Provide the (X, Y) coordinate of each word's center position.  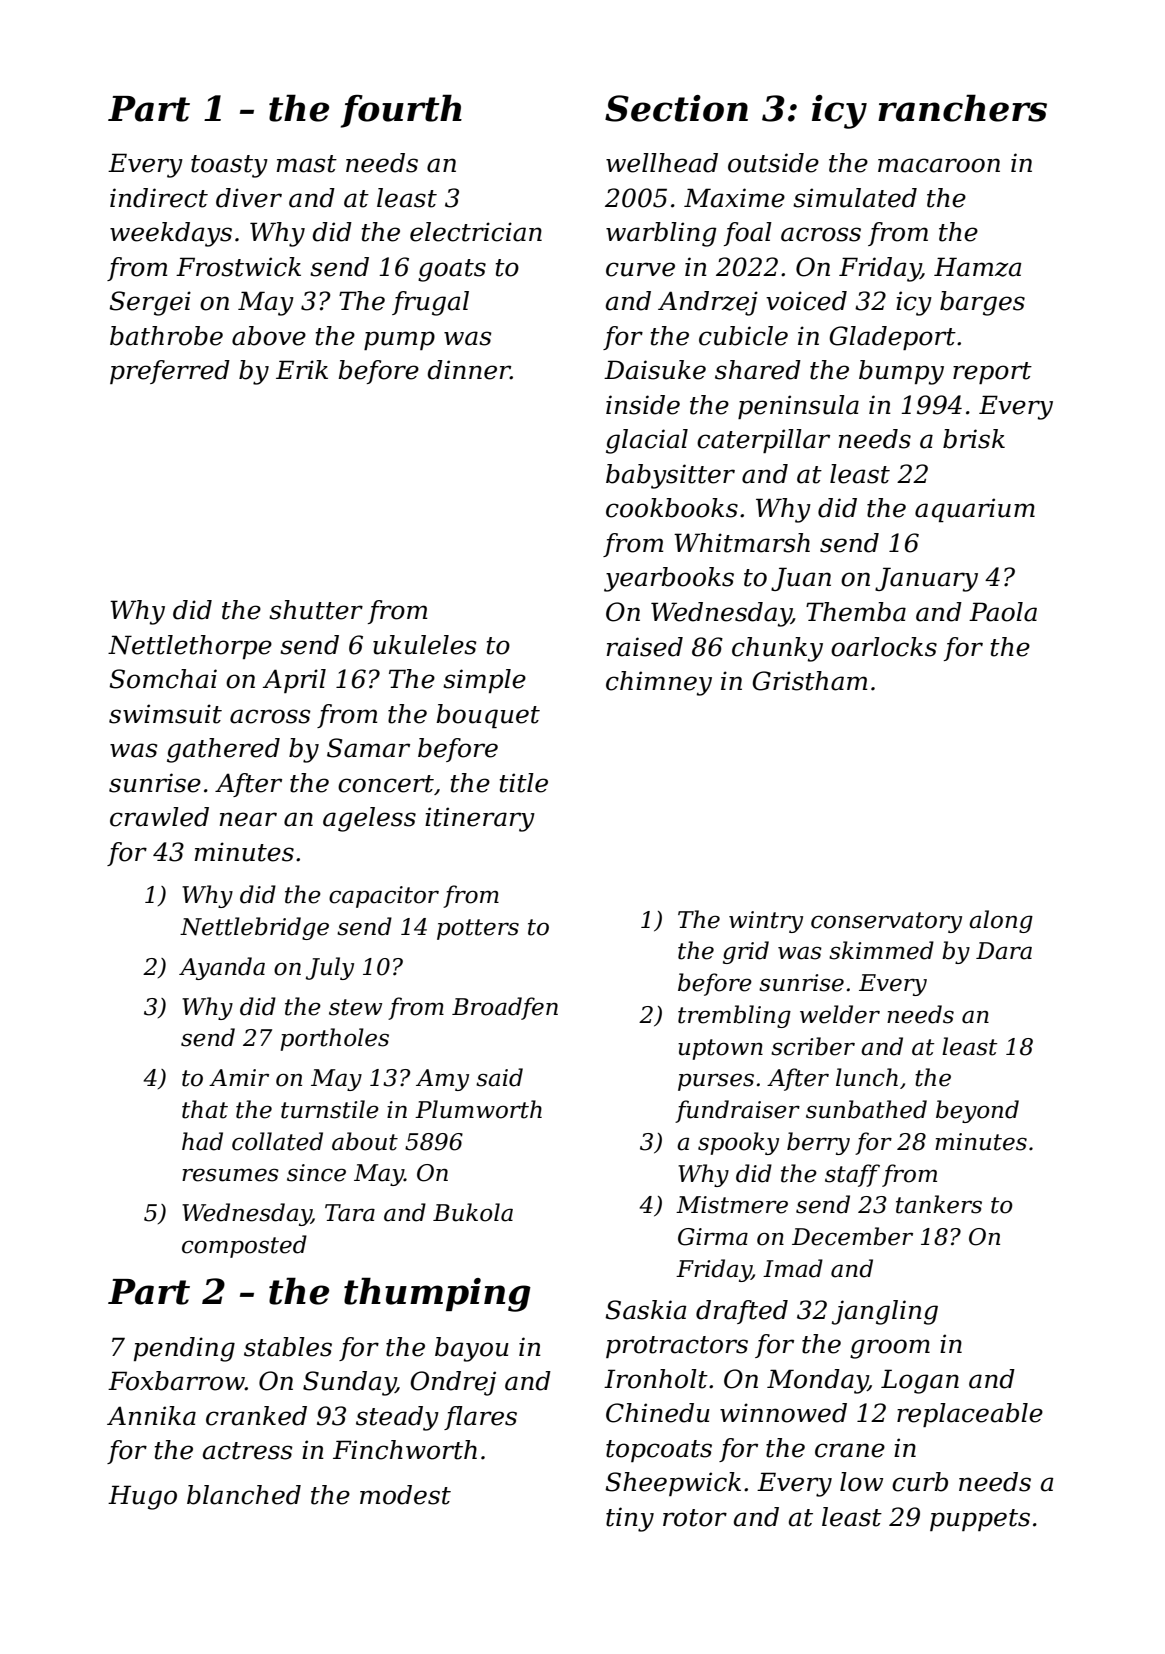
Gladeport (892, 338)
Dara (1004, 951)
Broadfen (505, 1008)
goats (452, 270)
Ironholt (656, 1379)
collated (277, 1141)
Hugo (142, 1497)
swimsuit (165, 714)
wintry (766, 922)
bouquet (488, 716)
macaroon (939, 165)
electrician (476, 232)
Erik (302, 369)
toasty (229, 166)
